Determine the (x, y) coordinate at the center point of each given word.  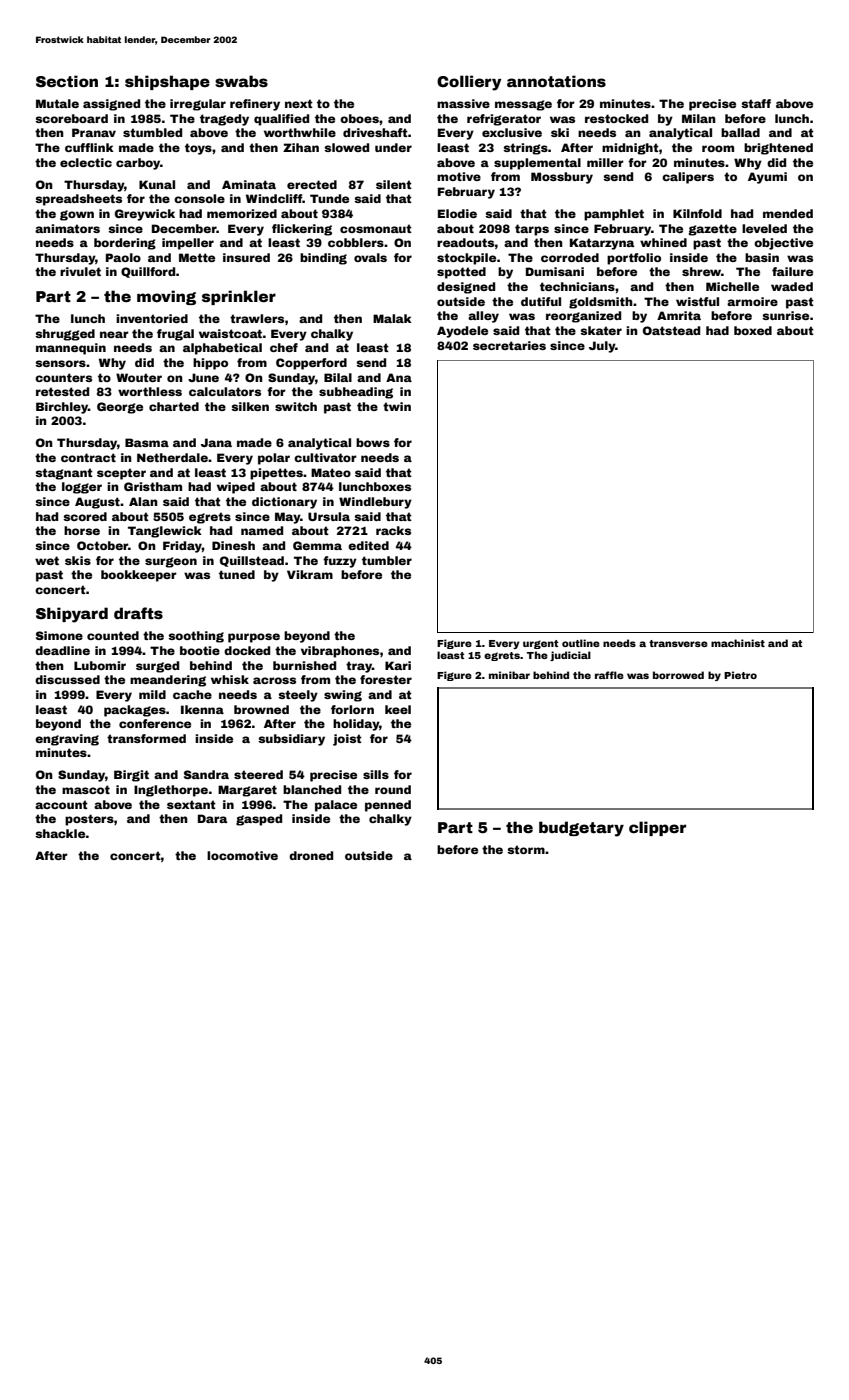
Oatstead (671, 330)
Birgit (131, 776)
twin (397, 406)
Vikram (310, 574)
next (299, 103)
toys (198, 149)
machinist (738, 643)
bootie (200, 650)
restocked (616, 118)
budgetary (581, 829)
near (114, 334)
